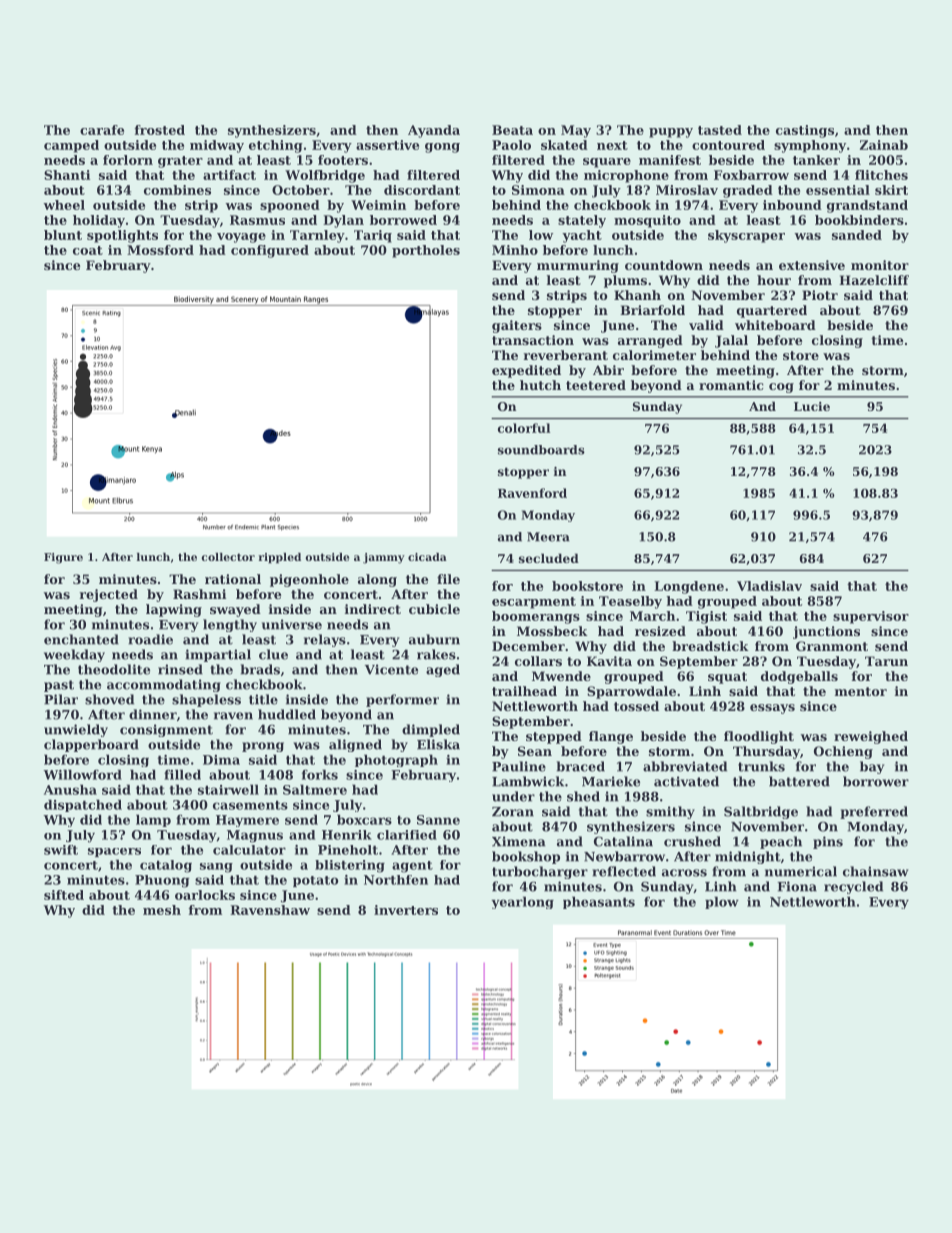 This image has width=952, height=1233. Describe the element at coordinates (538, 190) in the image. I see `Simona` at that location.
